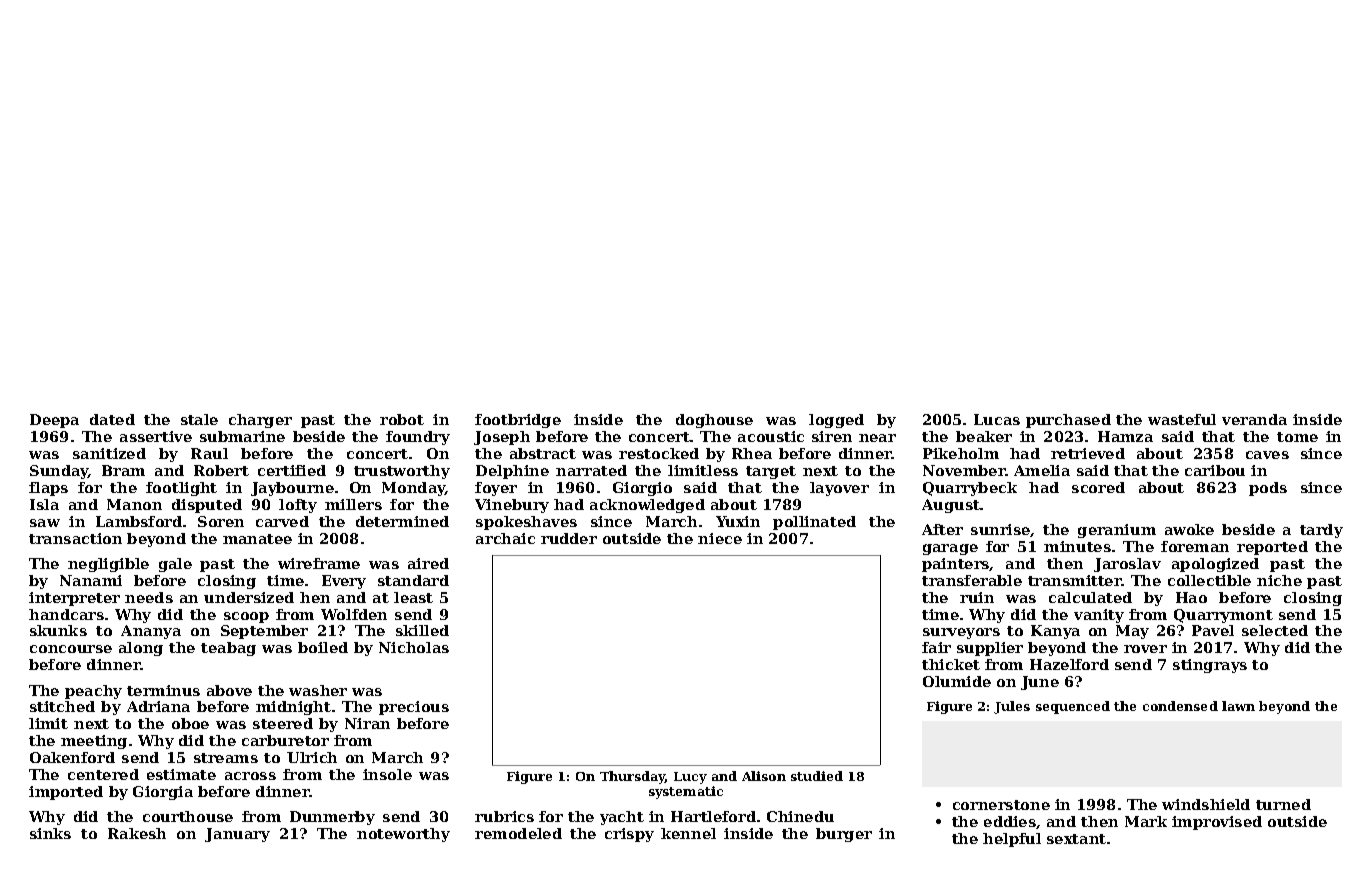 The height and width of the document is (887, 1372). I want to click on ruin, so click(977, 597).
